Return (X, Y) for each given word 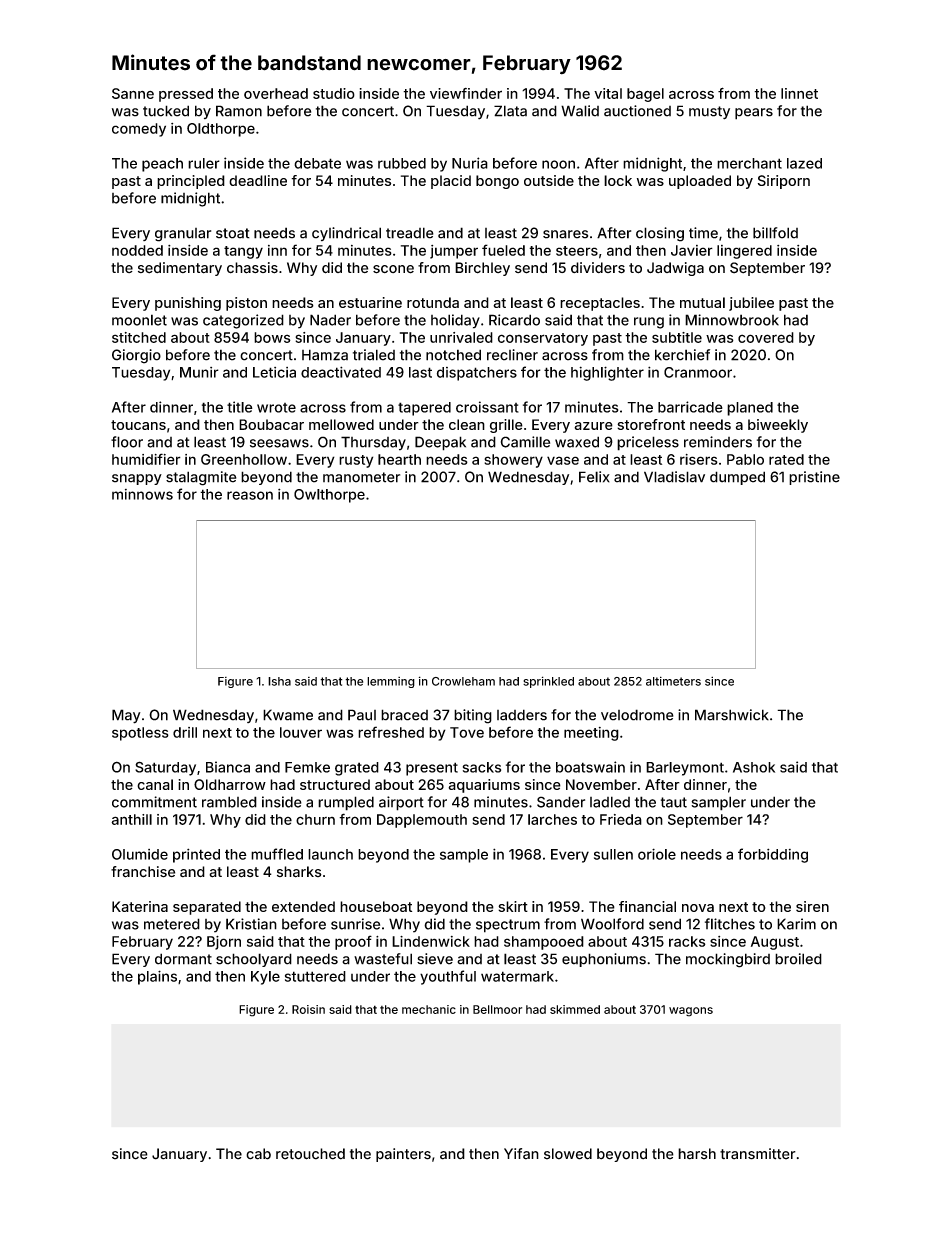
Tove (467, 732)
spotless (140, 734)
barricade (690, 407)
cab (258, 1154)
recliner (512, 355)
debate (317, 163)
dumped (737, 478)
